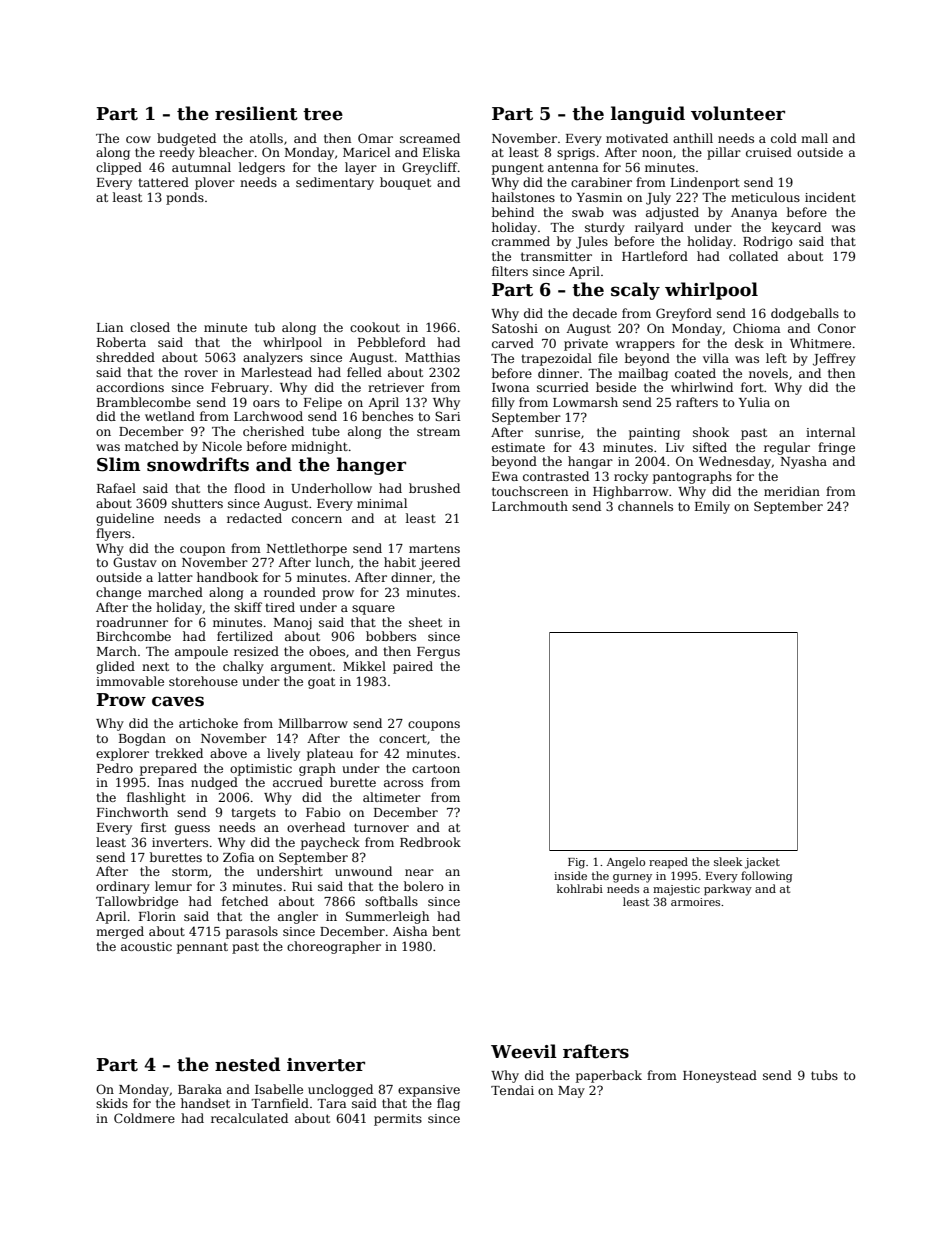  What do you see at coordinates (256, 113) in the image?
I see `resilient` at bounding box center [256, 113].
